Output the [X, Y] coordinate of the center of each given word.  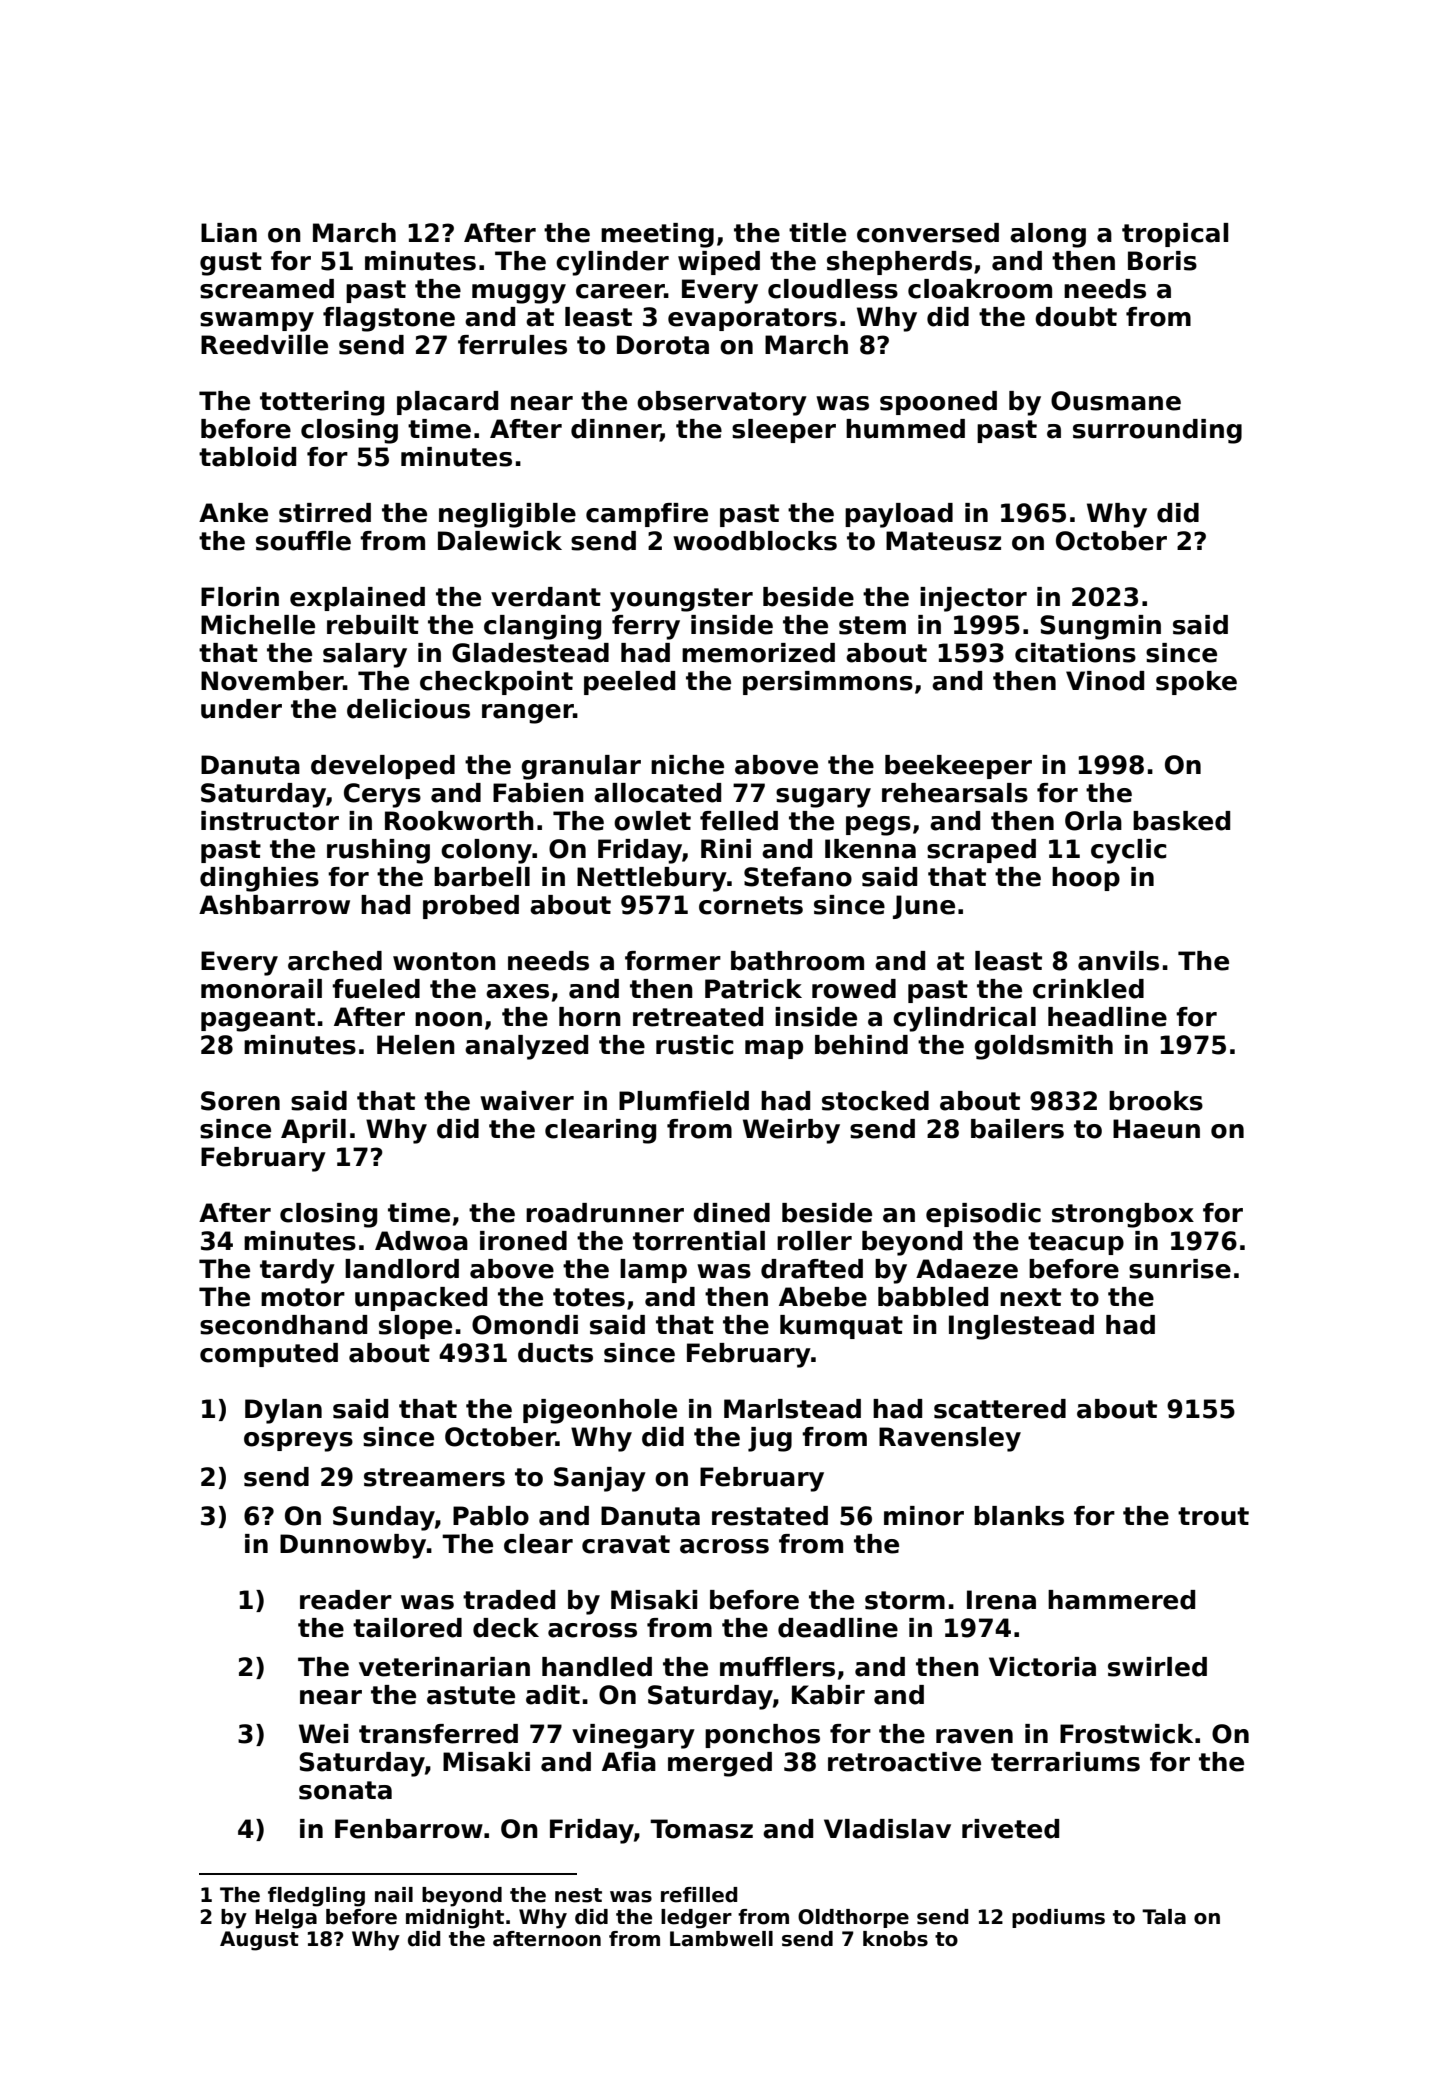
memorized [758, 653]
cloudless [833, 289]
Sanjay [600, 1479]
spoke [1196, 683]
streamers [434, 1477]
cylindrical [964, 1019]
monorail [261, 989]
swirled [1157, 1667]
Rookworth [459, 821]
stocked [875, 1101]
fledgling [316, 1897]
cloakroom [980, 289]
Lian [229, 233]
